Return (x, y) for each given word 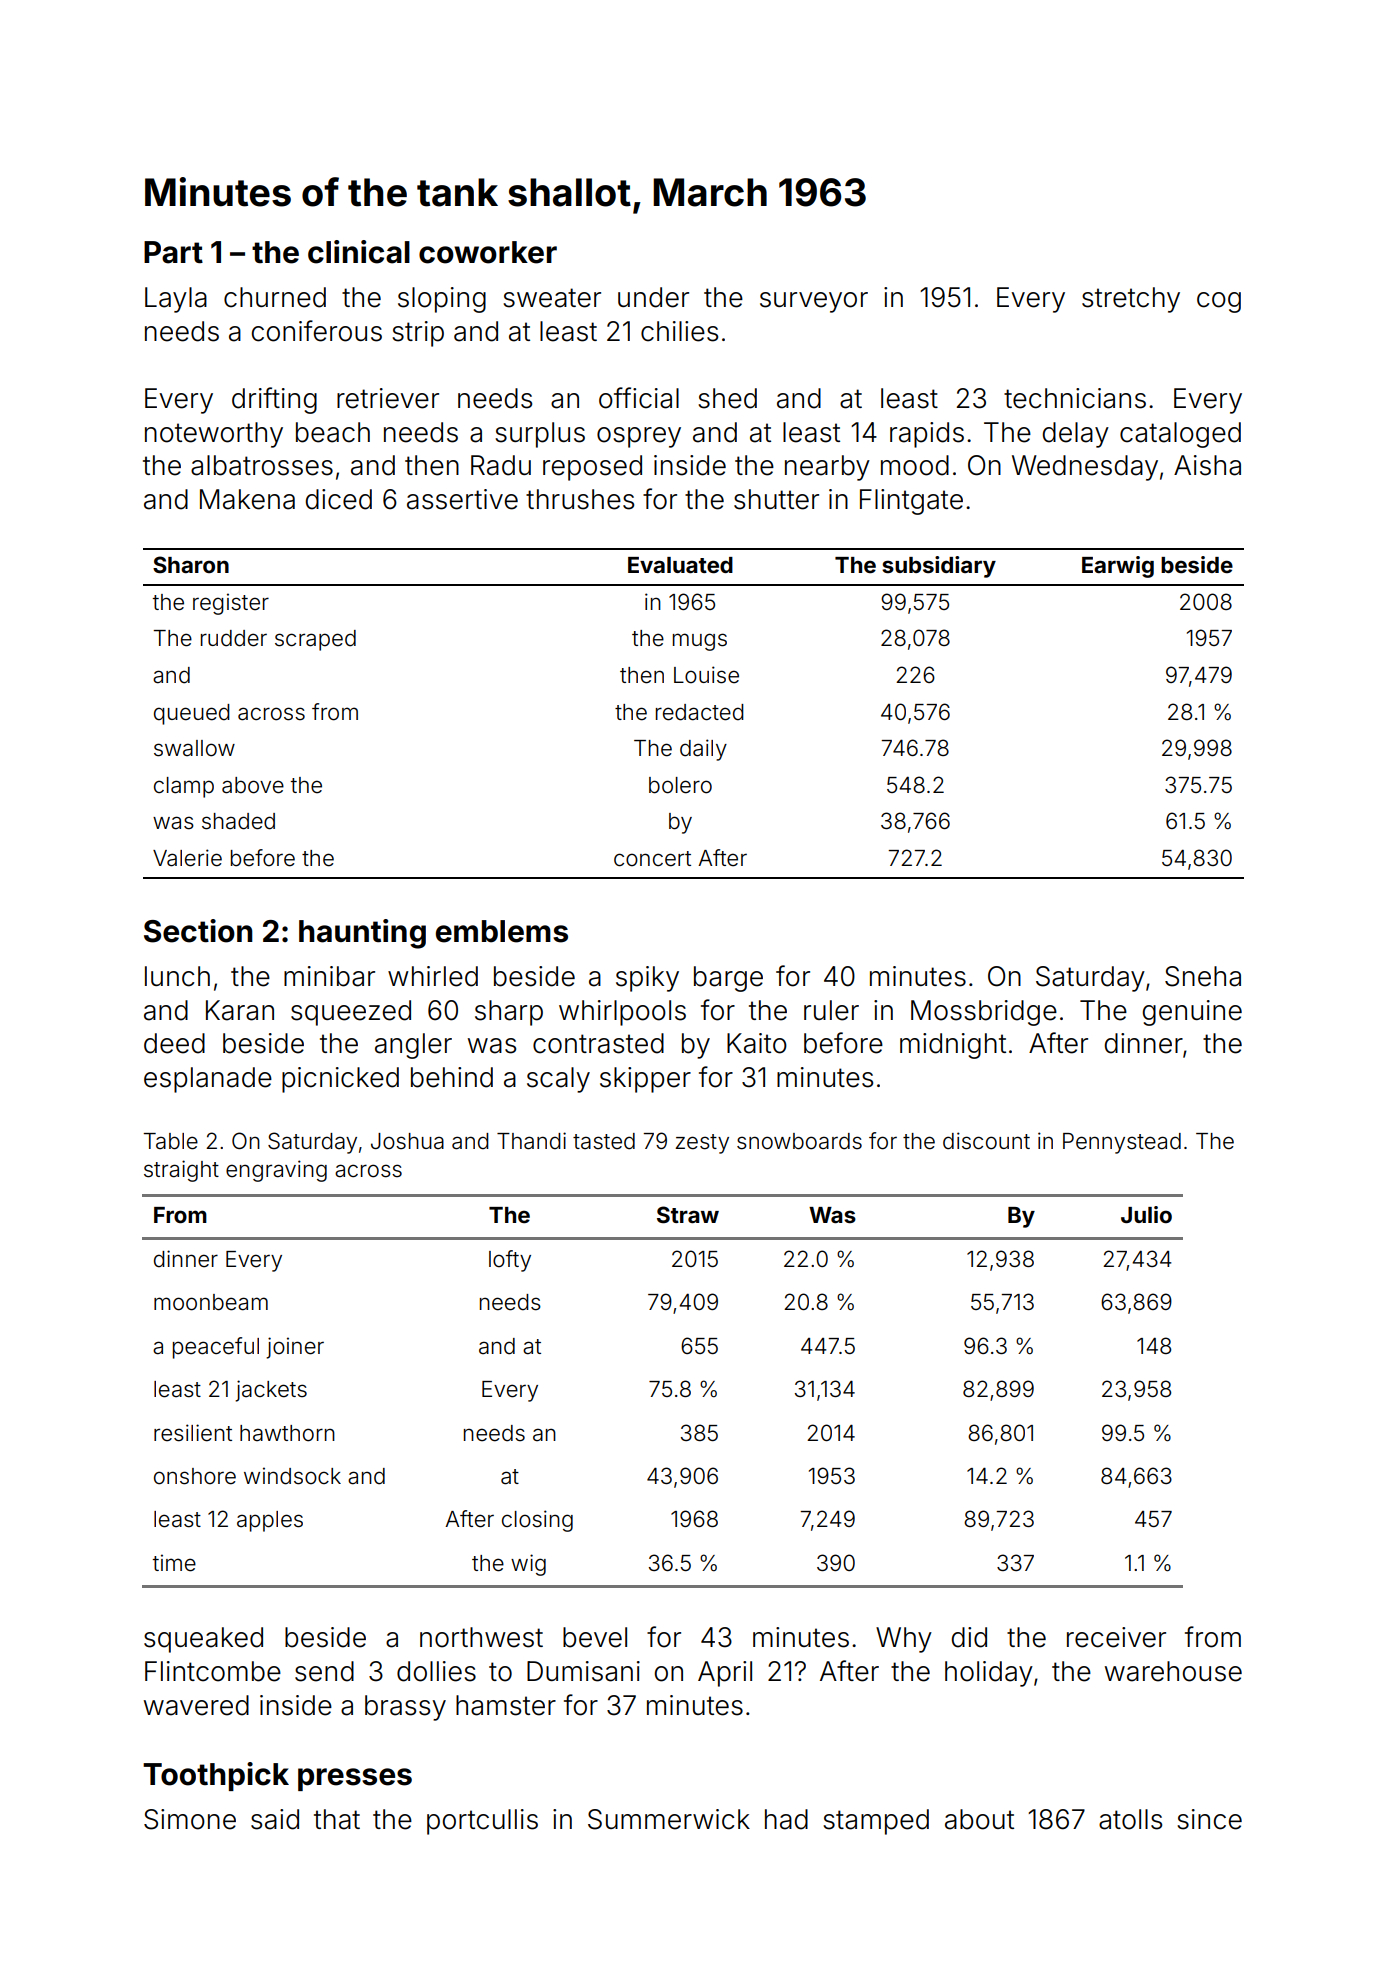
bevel (595, 1637)
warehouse (1173, 1671)
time (174, 1563)
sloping (442, 300)
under (653, 297)
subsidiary (939, 567)
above (253, 785)
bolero (680, 785)
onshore (195, 1476)
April (725, 1674)
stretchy (1131, 300)
